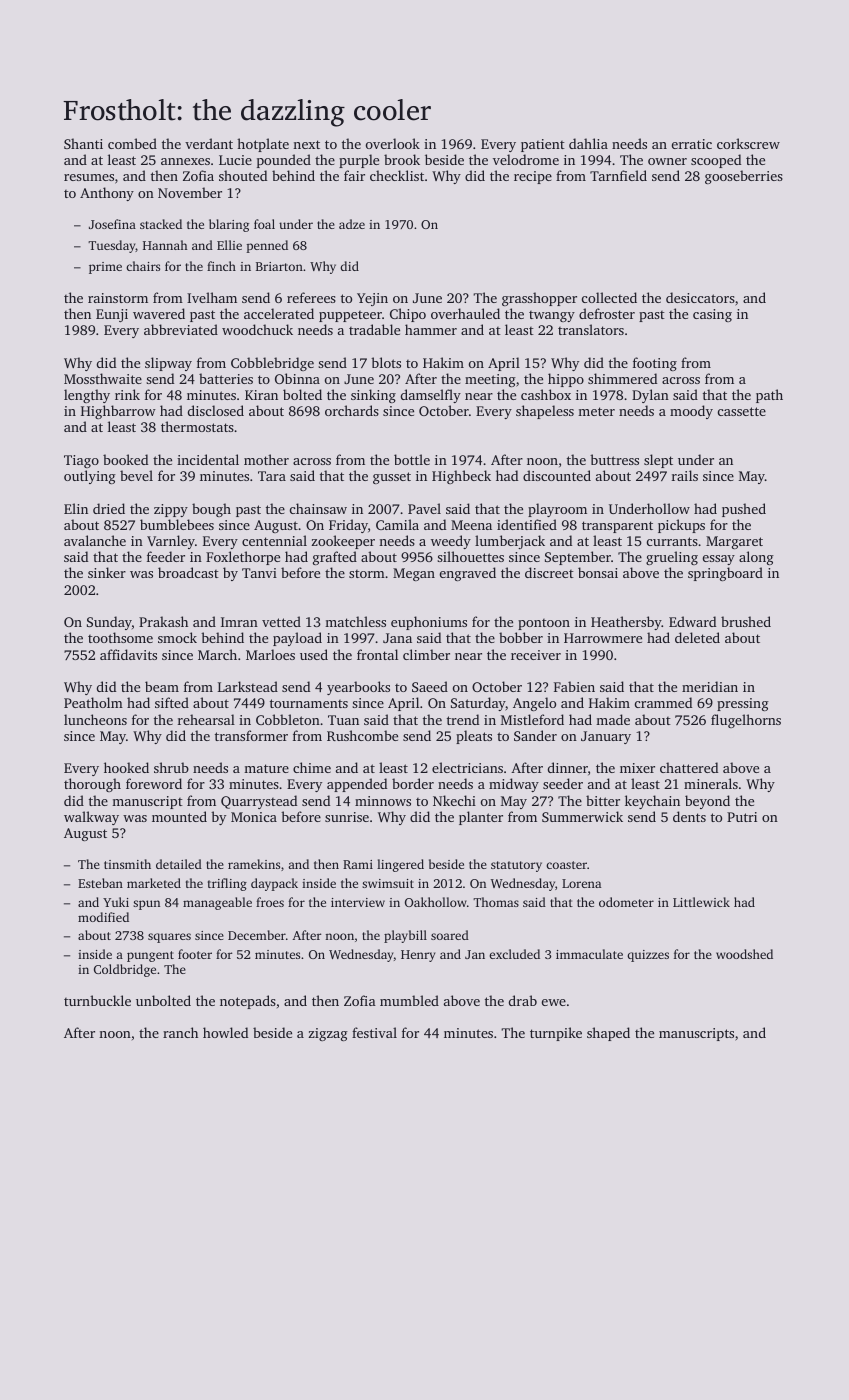 This image has width=849, height=1400. I want to click on Shanti, so click(83, 143).
